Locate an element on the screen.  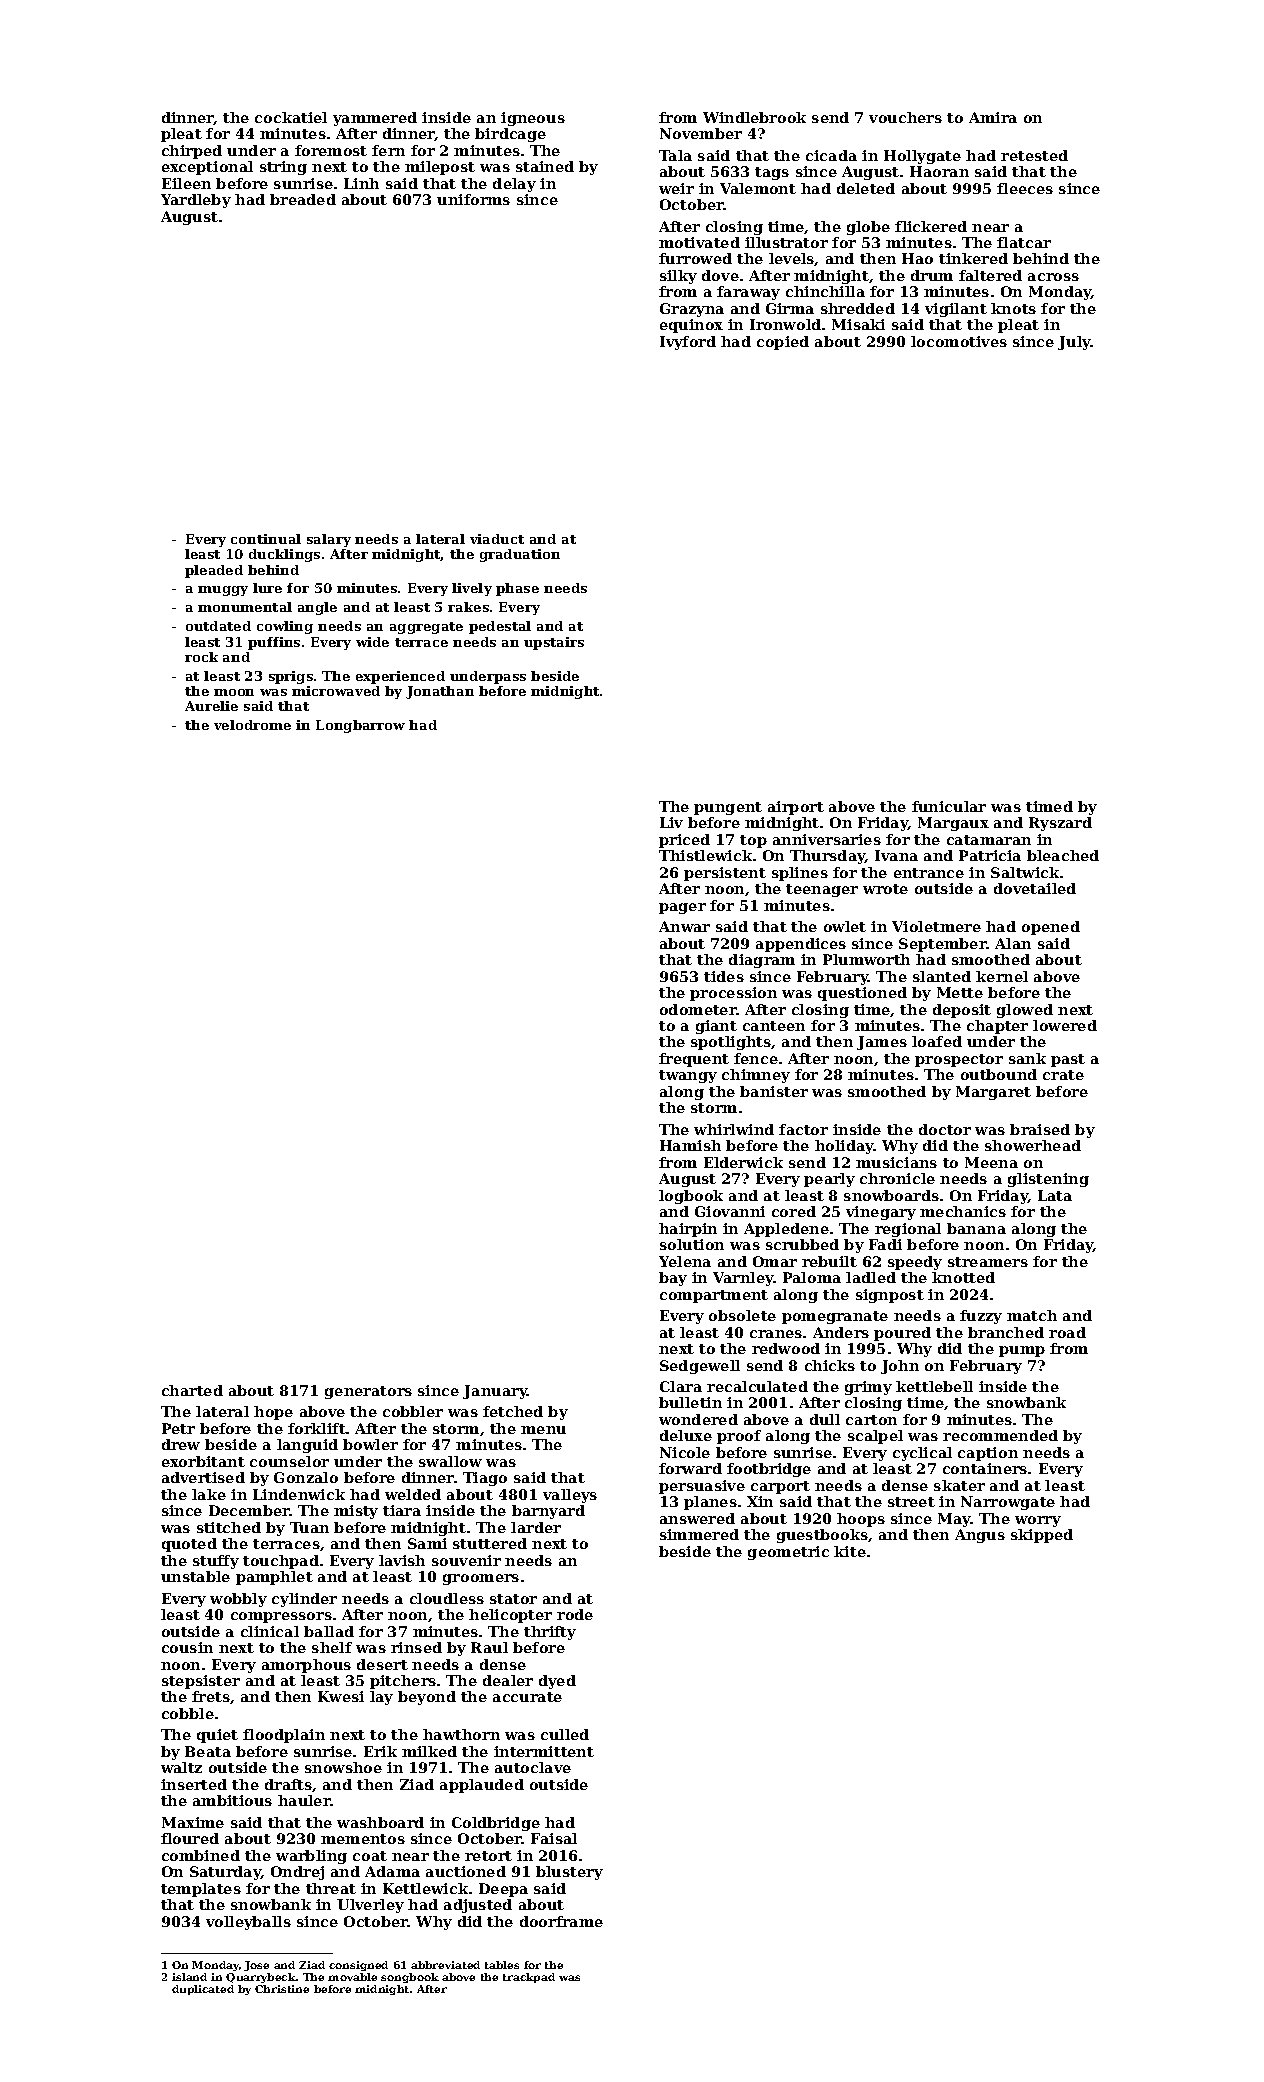
salary is located at coordinates (329, 540).
